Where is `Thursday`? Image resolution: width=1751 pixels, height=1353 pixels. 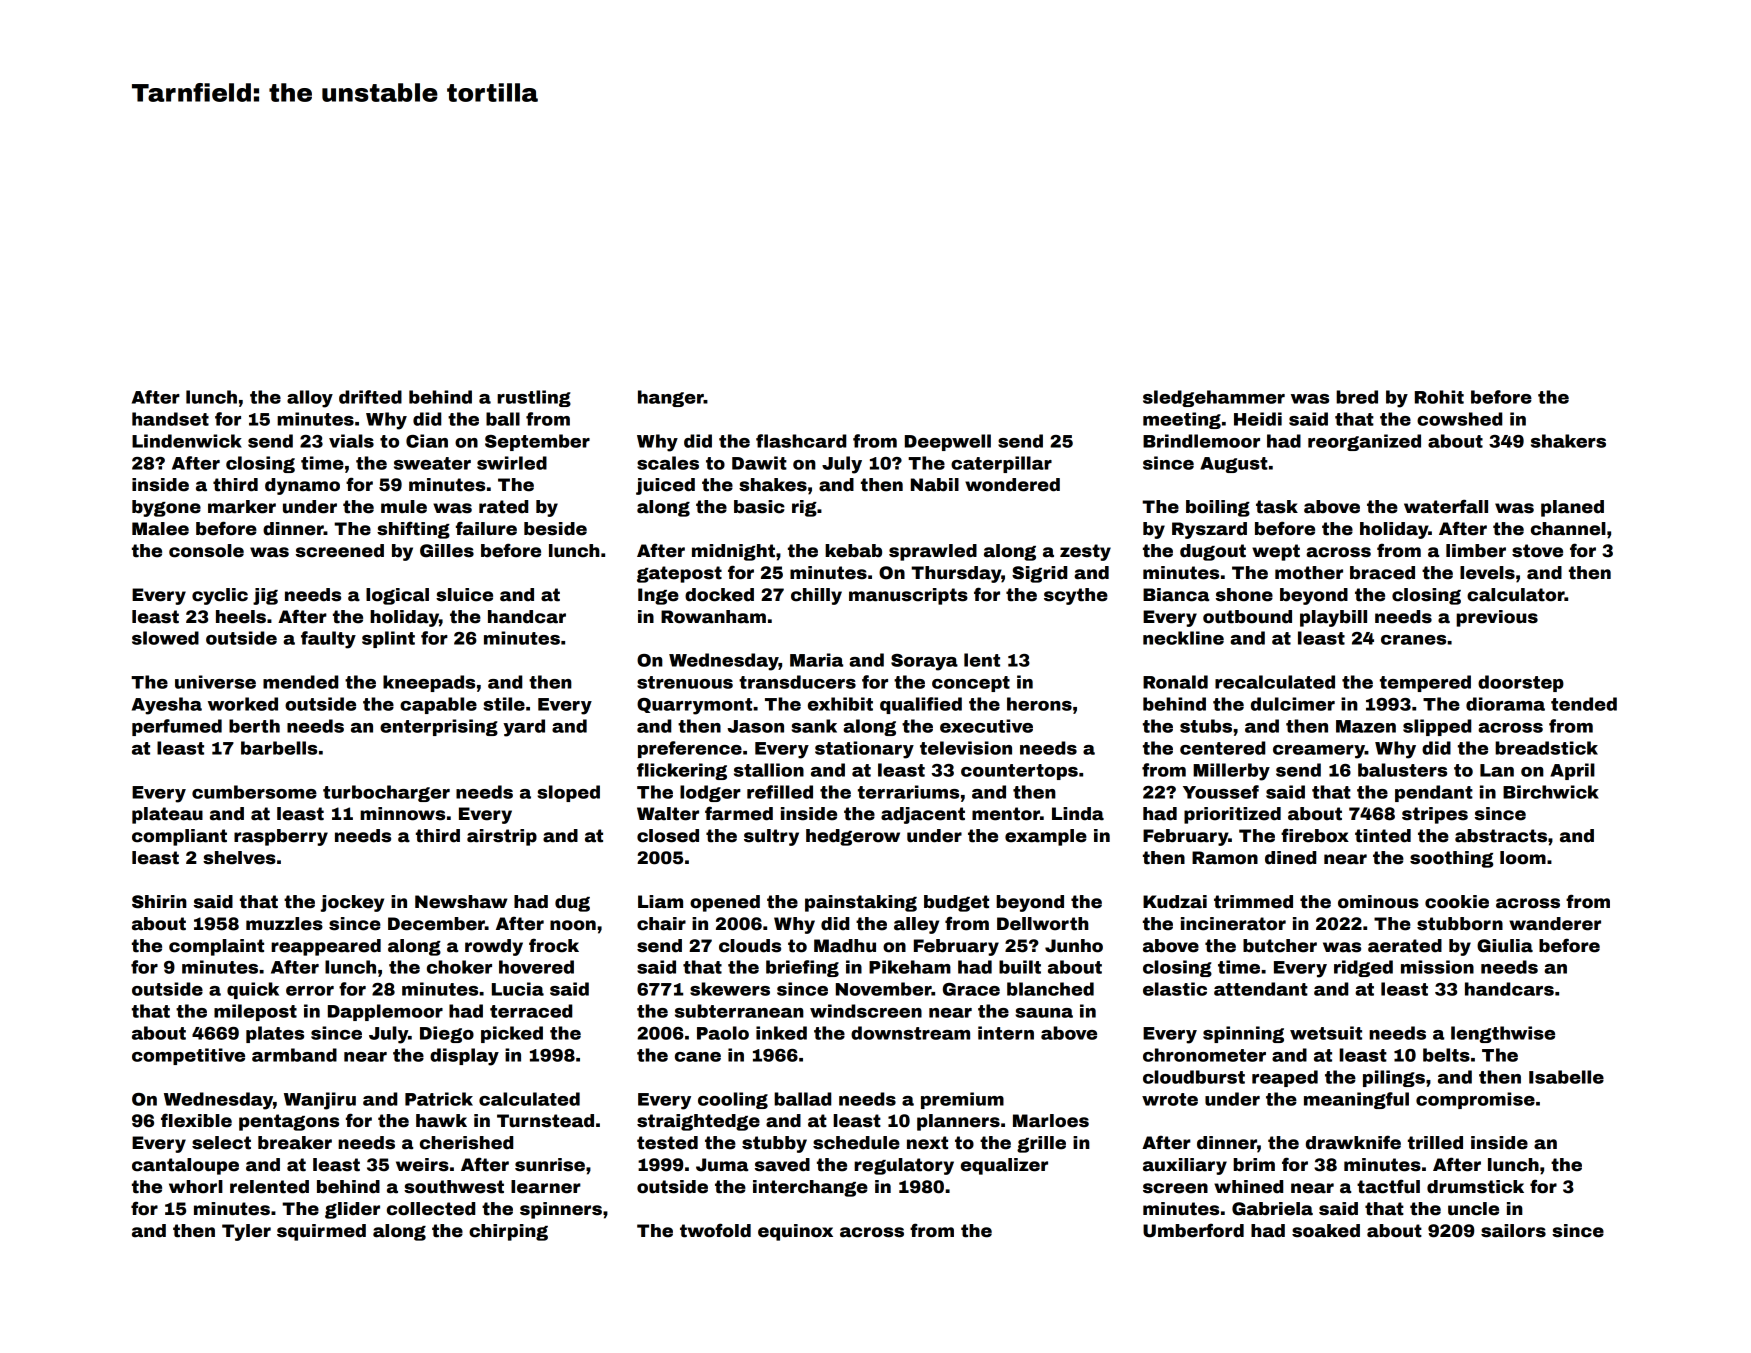 Thursday is located at coordinates (956, 574).
